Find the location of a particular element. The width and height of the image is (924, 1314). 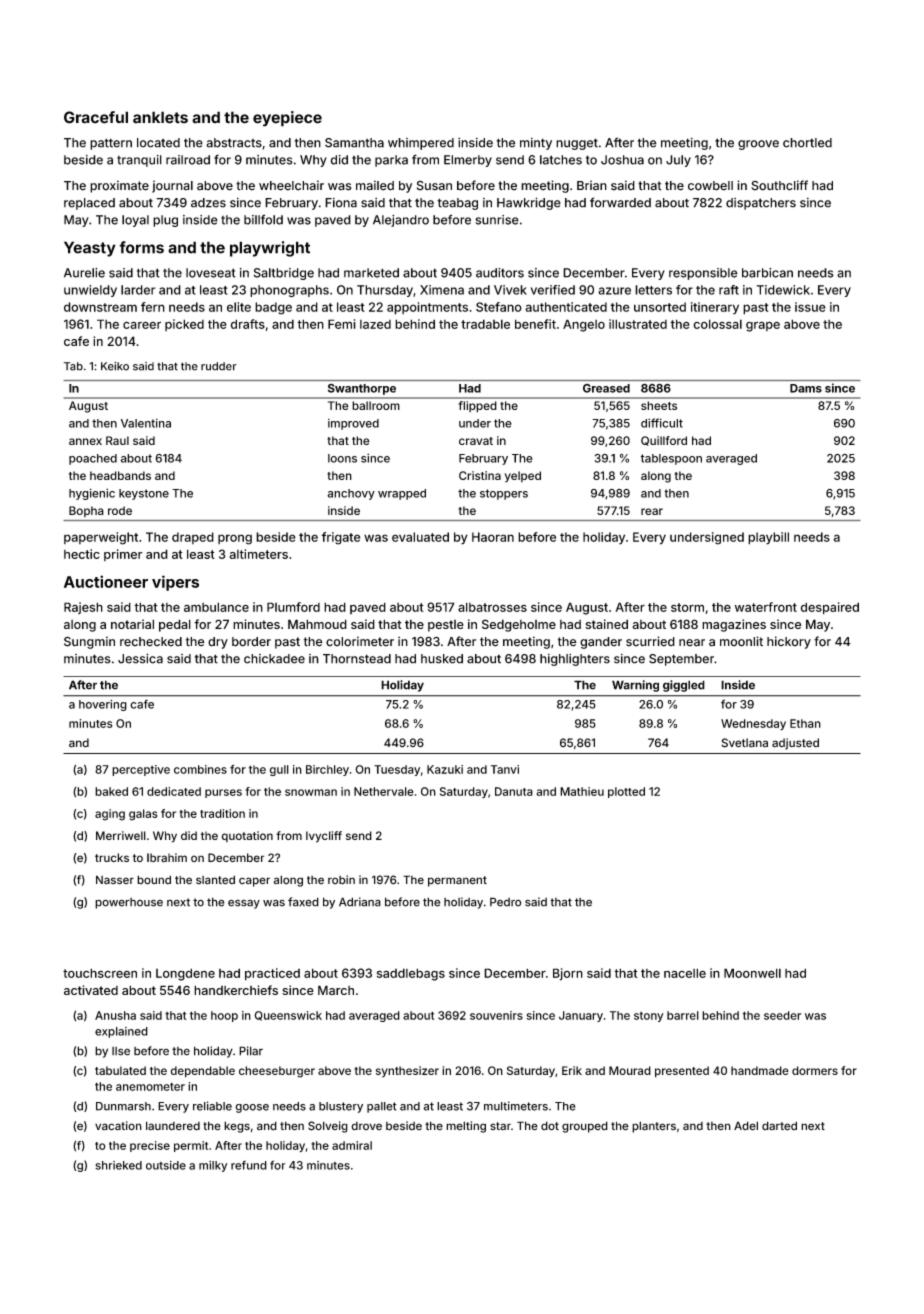

colorimeter is located at coordinates (360, 641).
